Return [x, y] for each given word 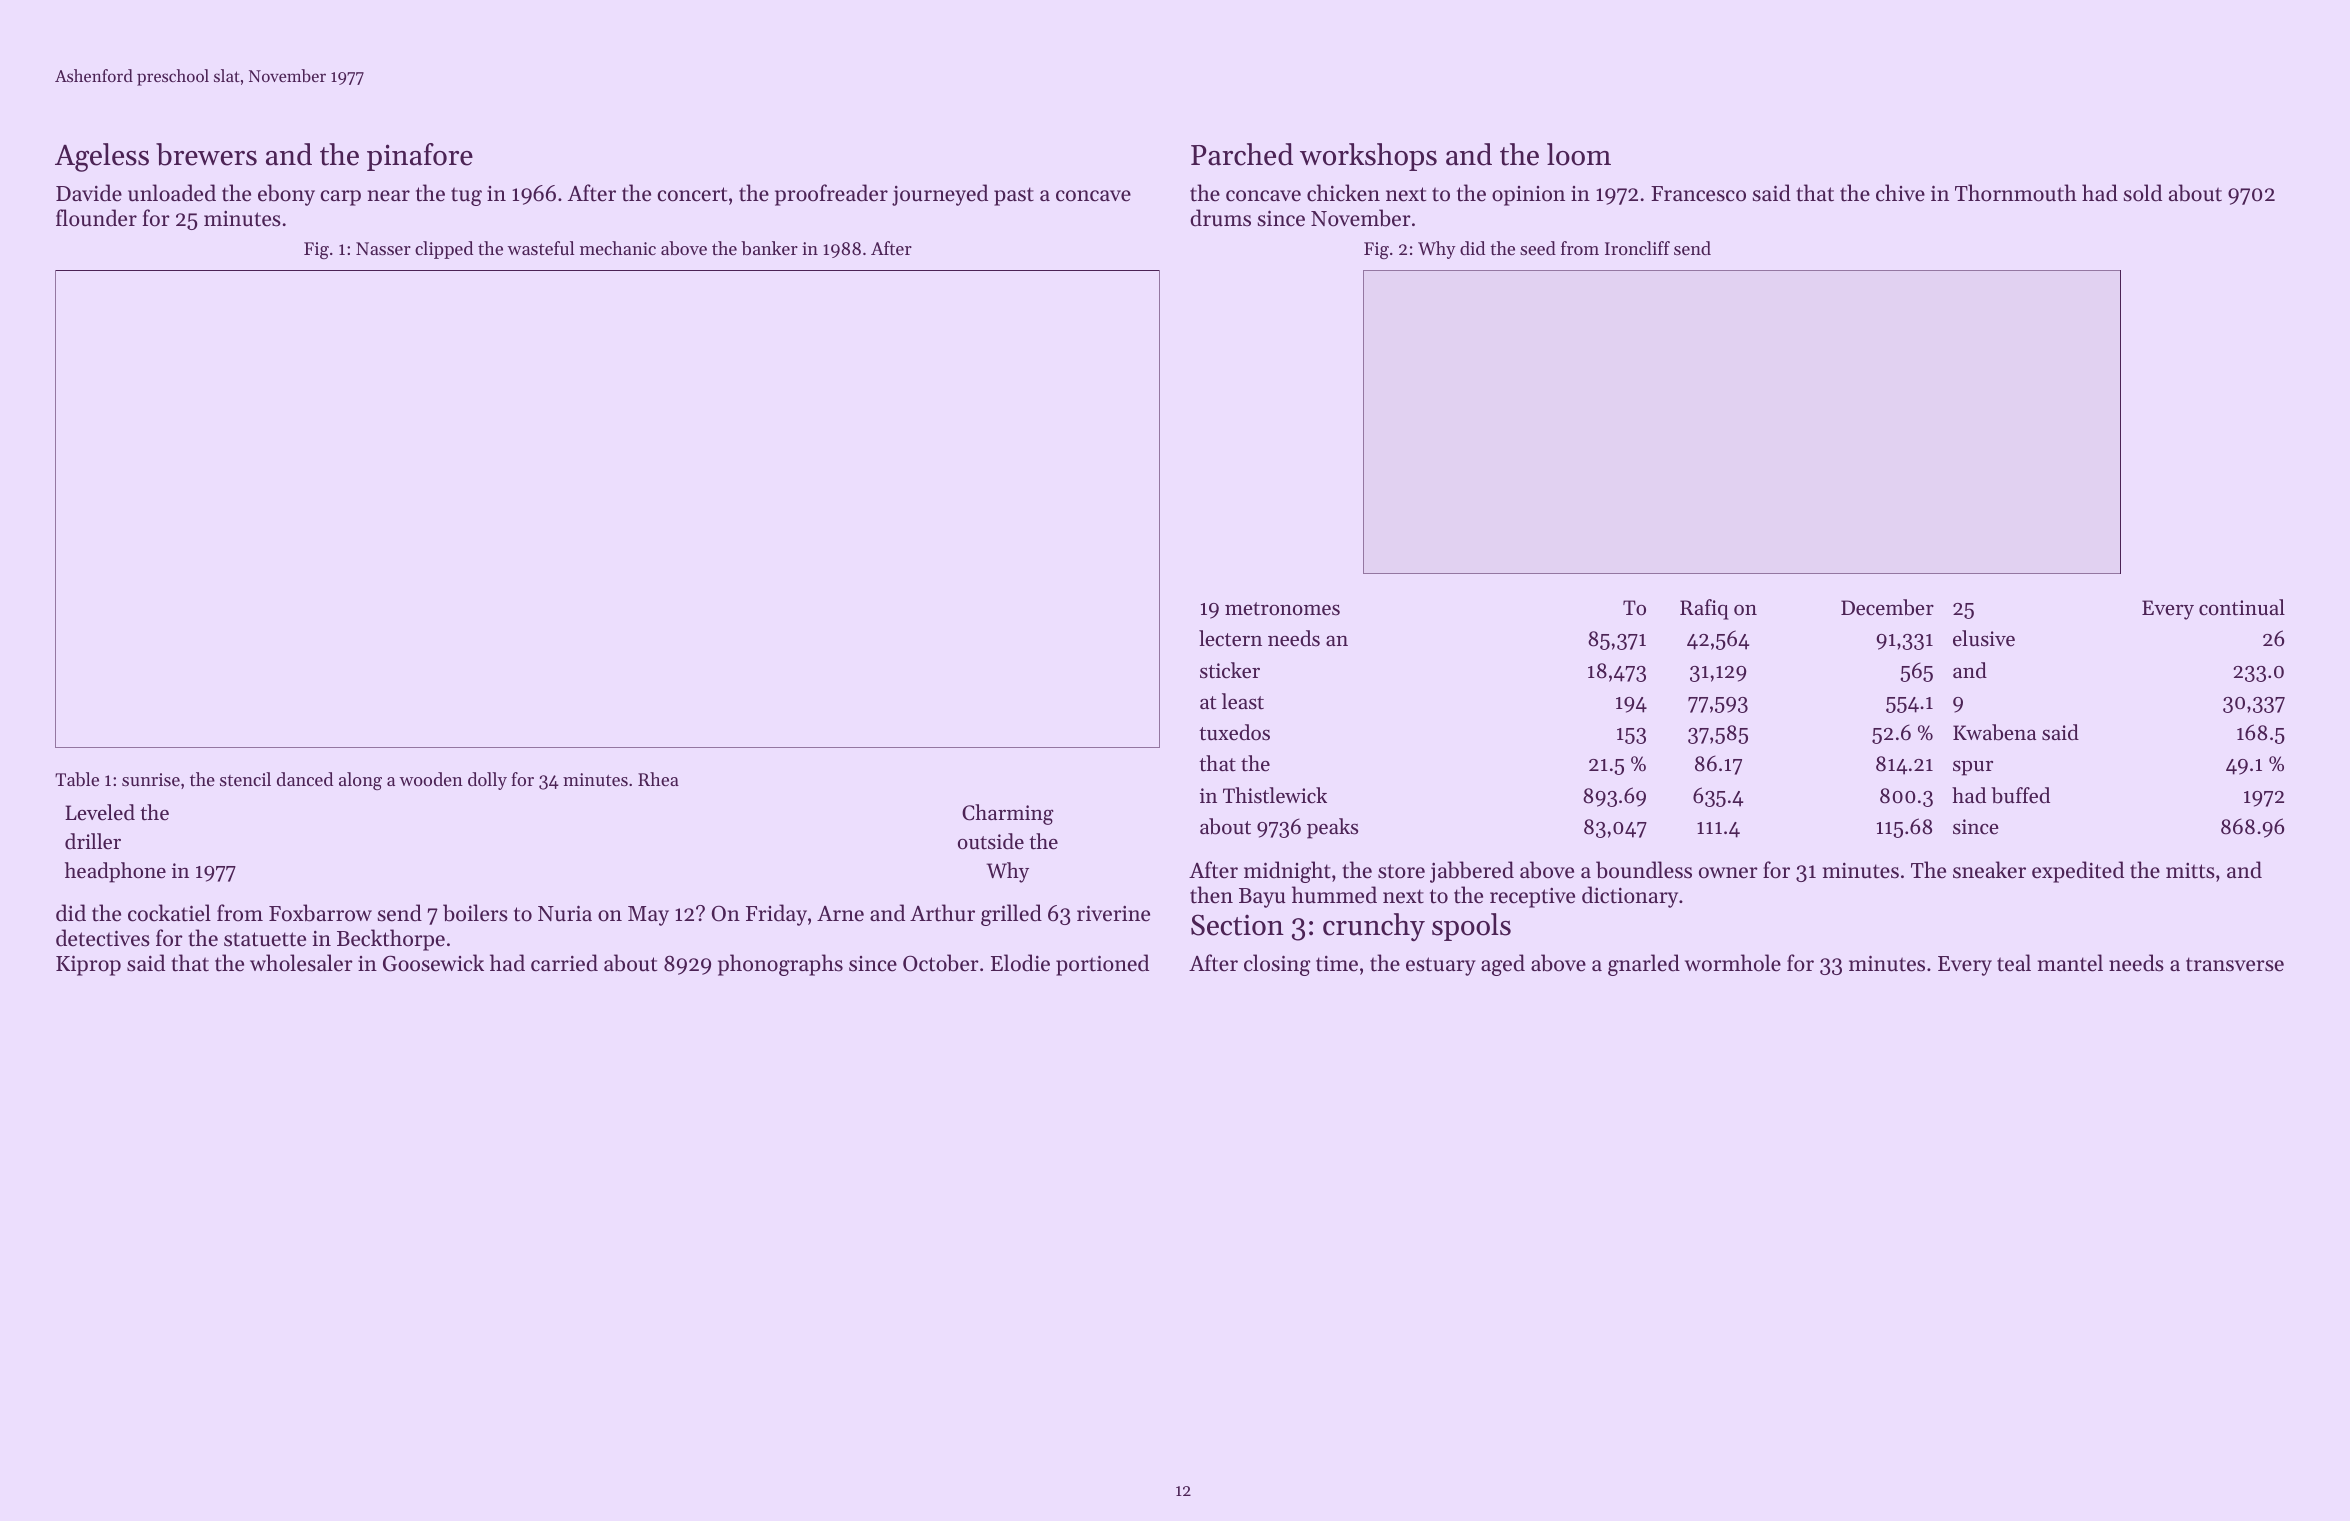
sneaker [1989, 870]
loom [1579, 154]
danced [305, 779]
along [360, 781]
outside [991, 841]
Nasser [383, 248]
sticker [1230, 670]
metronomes [1282, 609]
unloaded [172, 193]
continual [2242, 607]
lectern [1230, 638]
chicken [1343, 193]
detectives [103, 938]
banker [769, 248]
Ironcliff [1637, 248]
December [1887, 607]
